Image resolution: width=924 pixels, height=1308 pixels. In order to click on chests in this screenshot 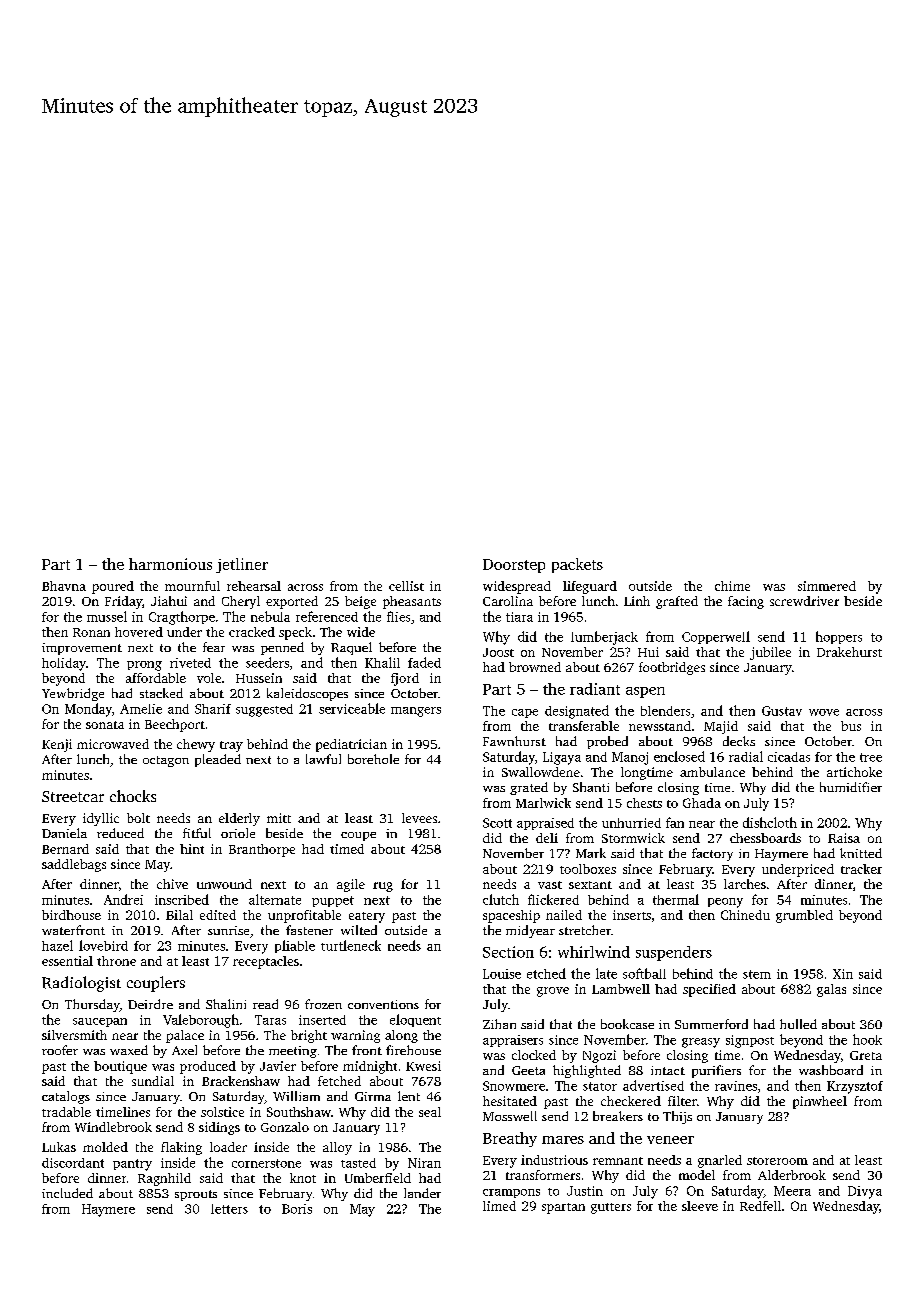, I will do `click(644, 803)`.
